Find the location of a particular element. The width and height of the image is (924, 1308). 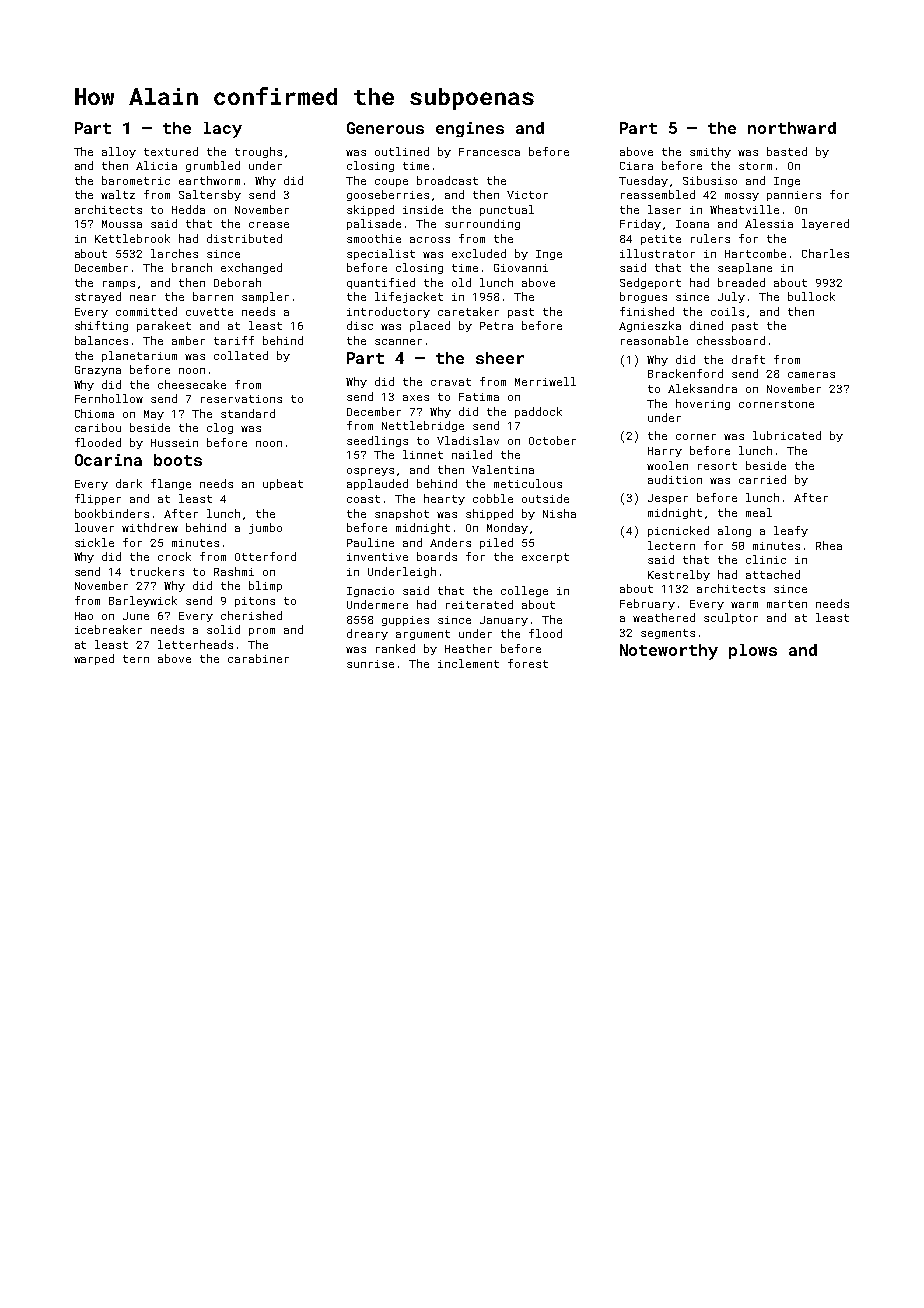

crock is located at coordinates (174, 556).
